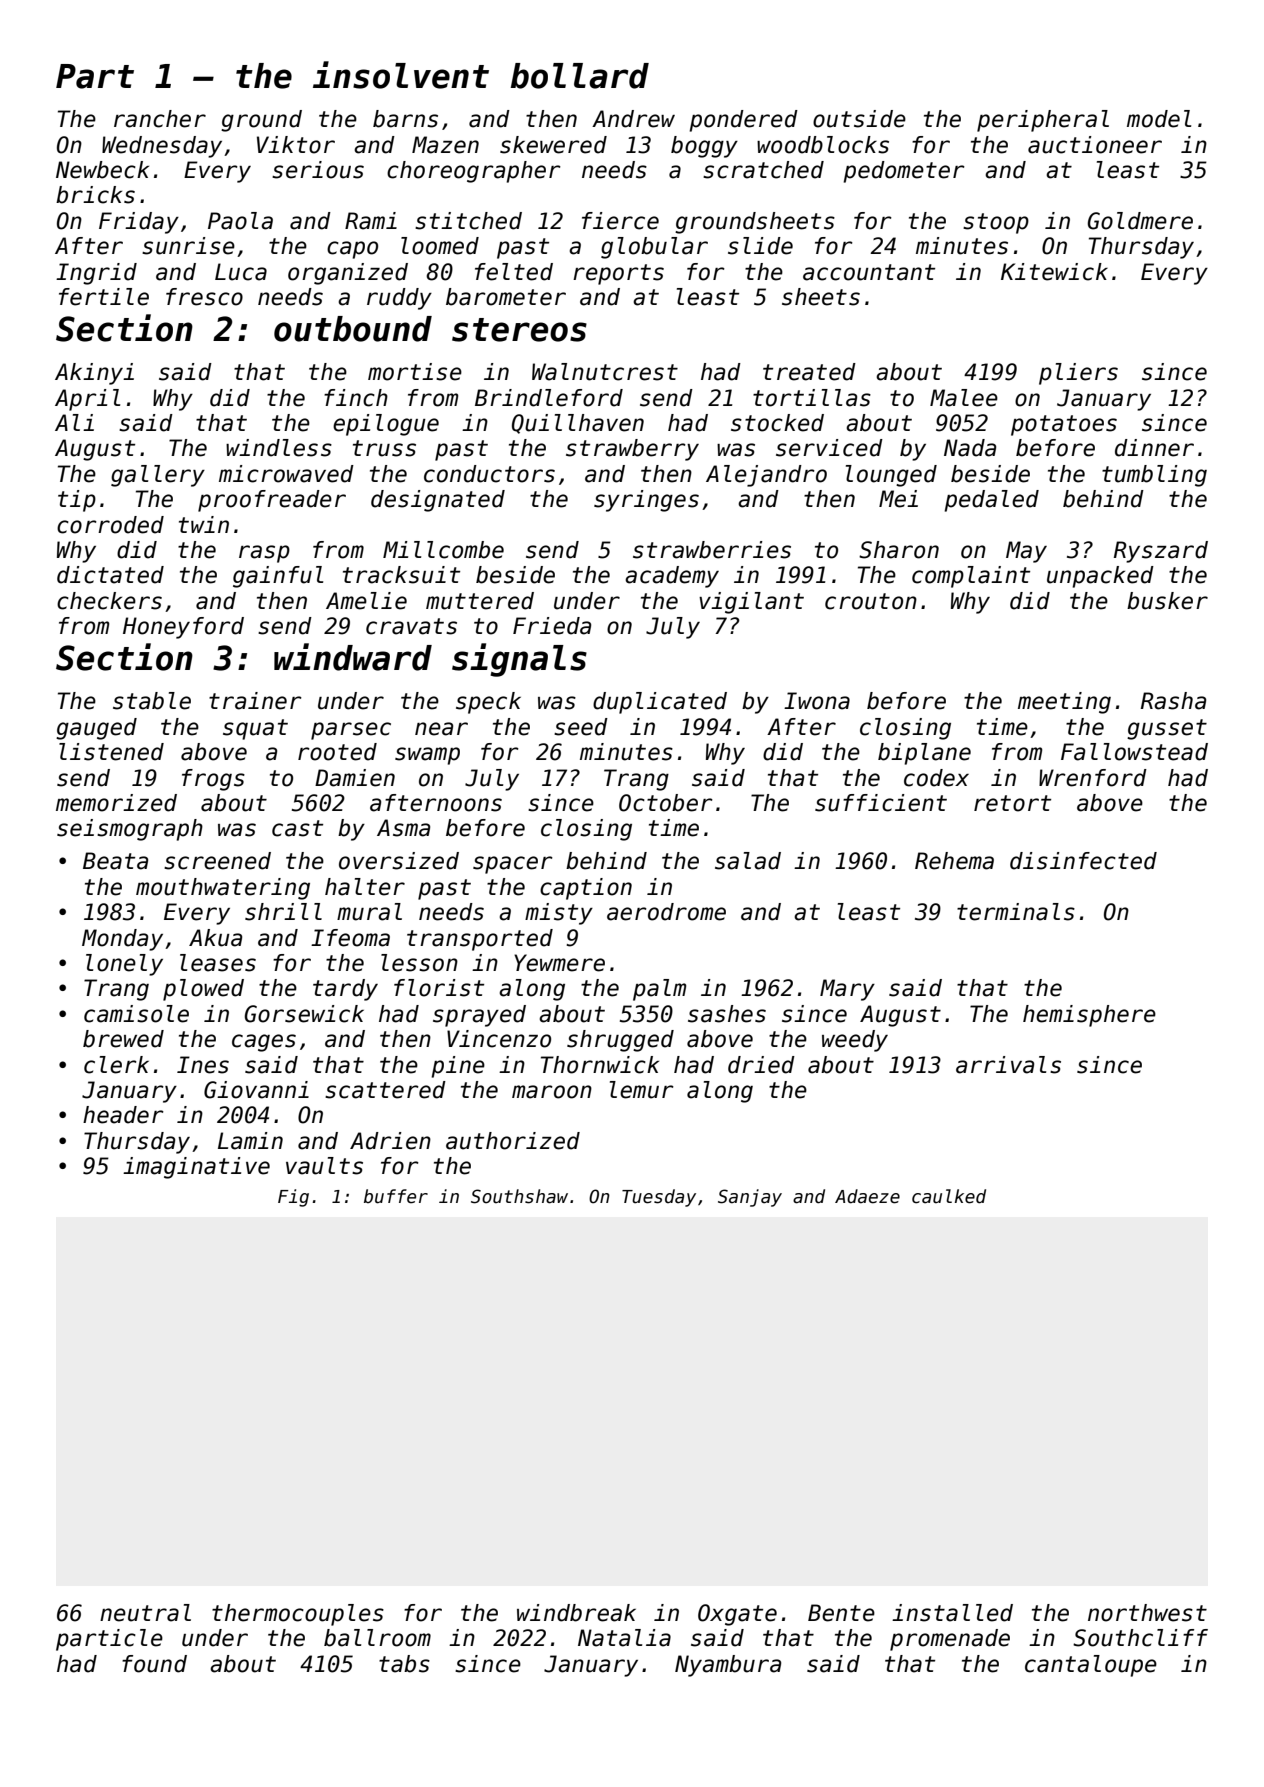  What do you see at coordinates (404, 1664) in the document?
I see `tabs` at bounding box center [404, 1664].
